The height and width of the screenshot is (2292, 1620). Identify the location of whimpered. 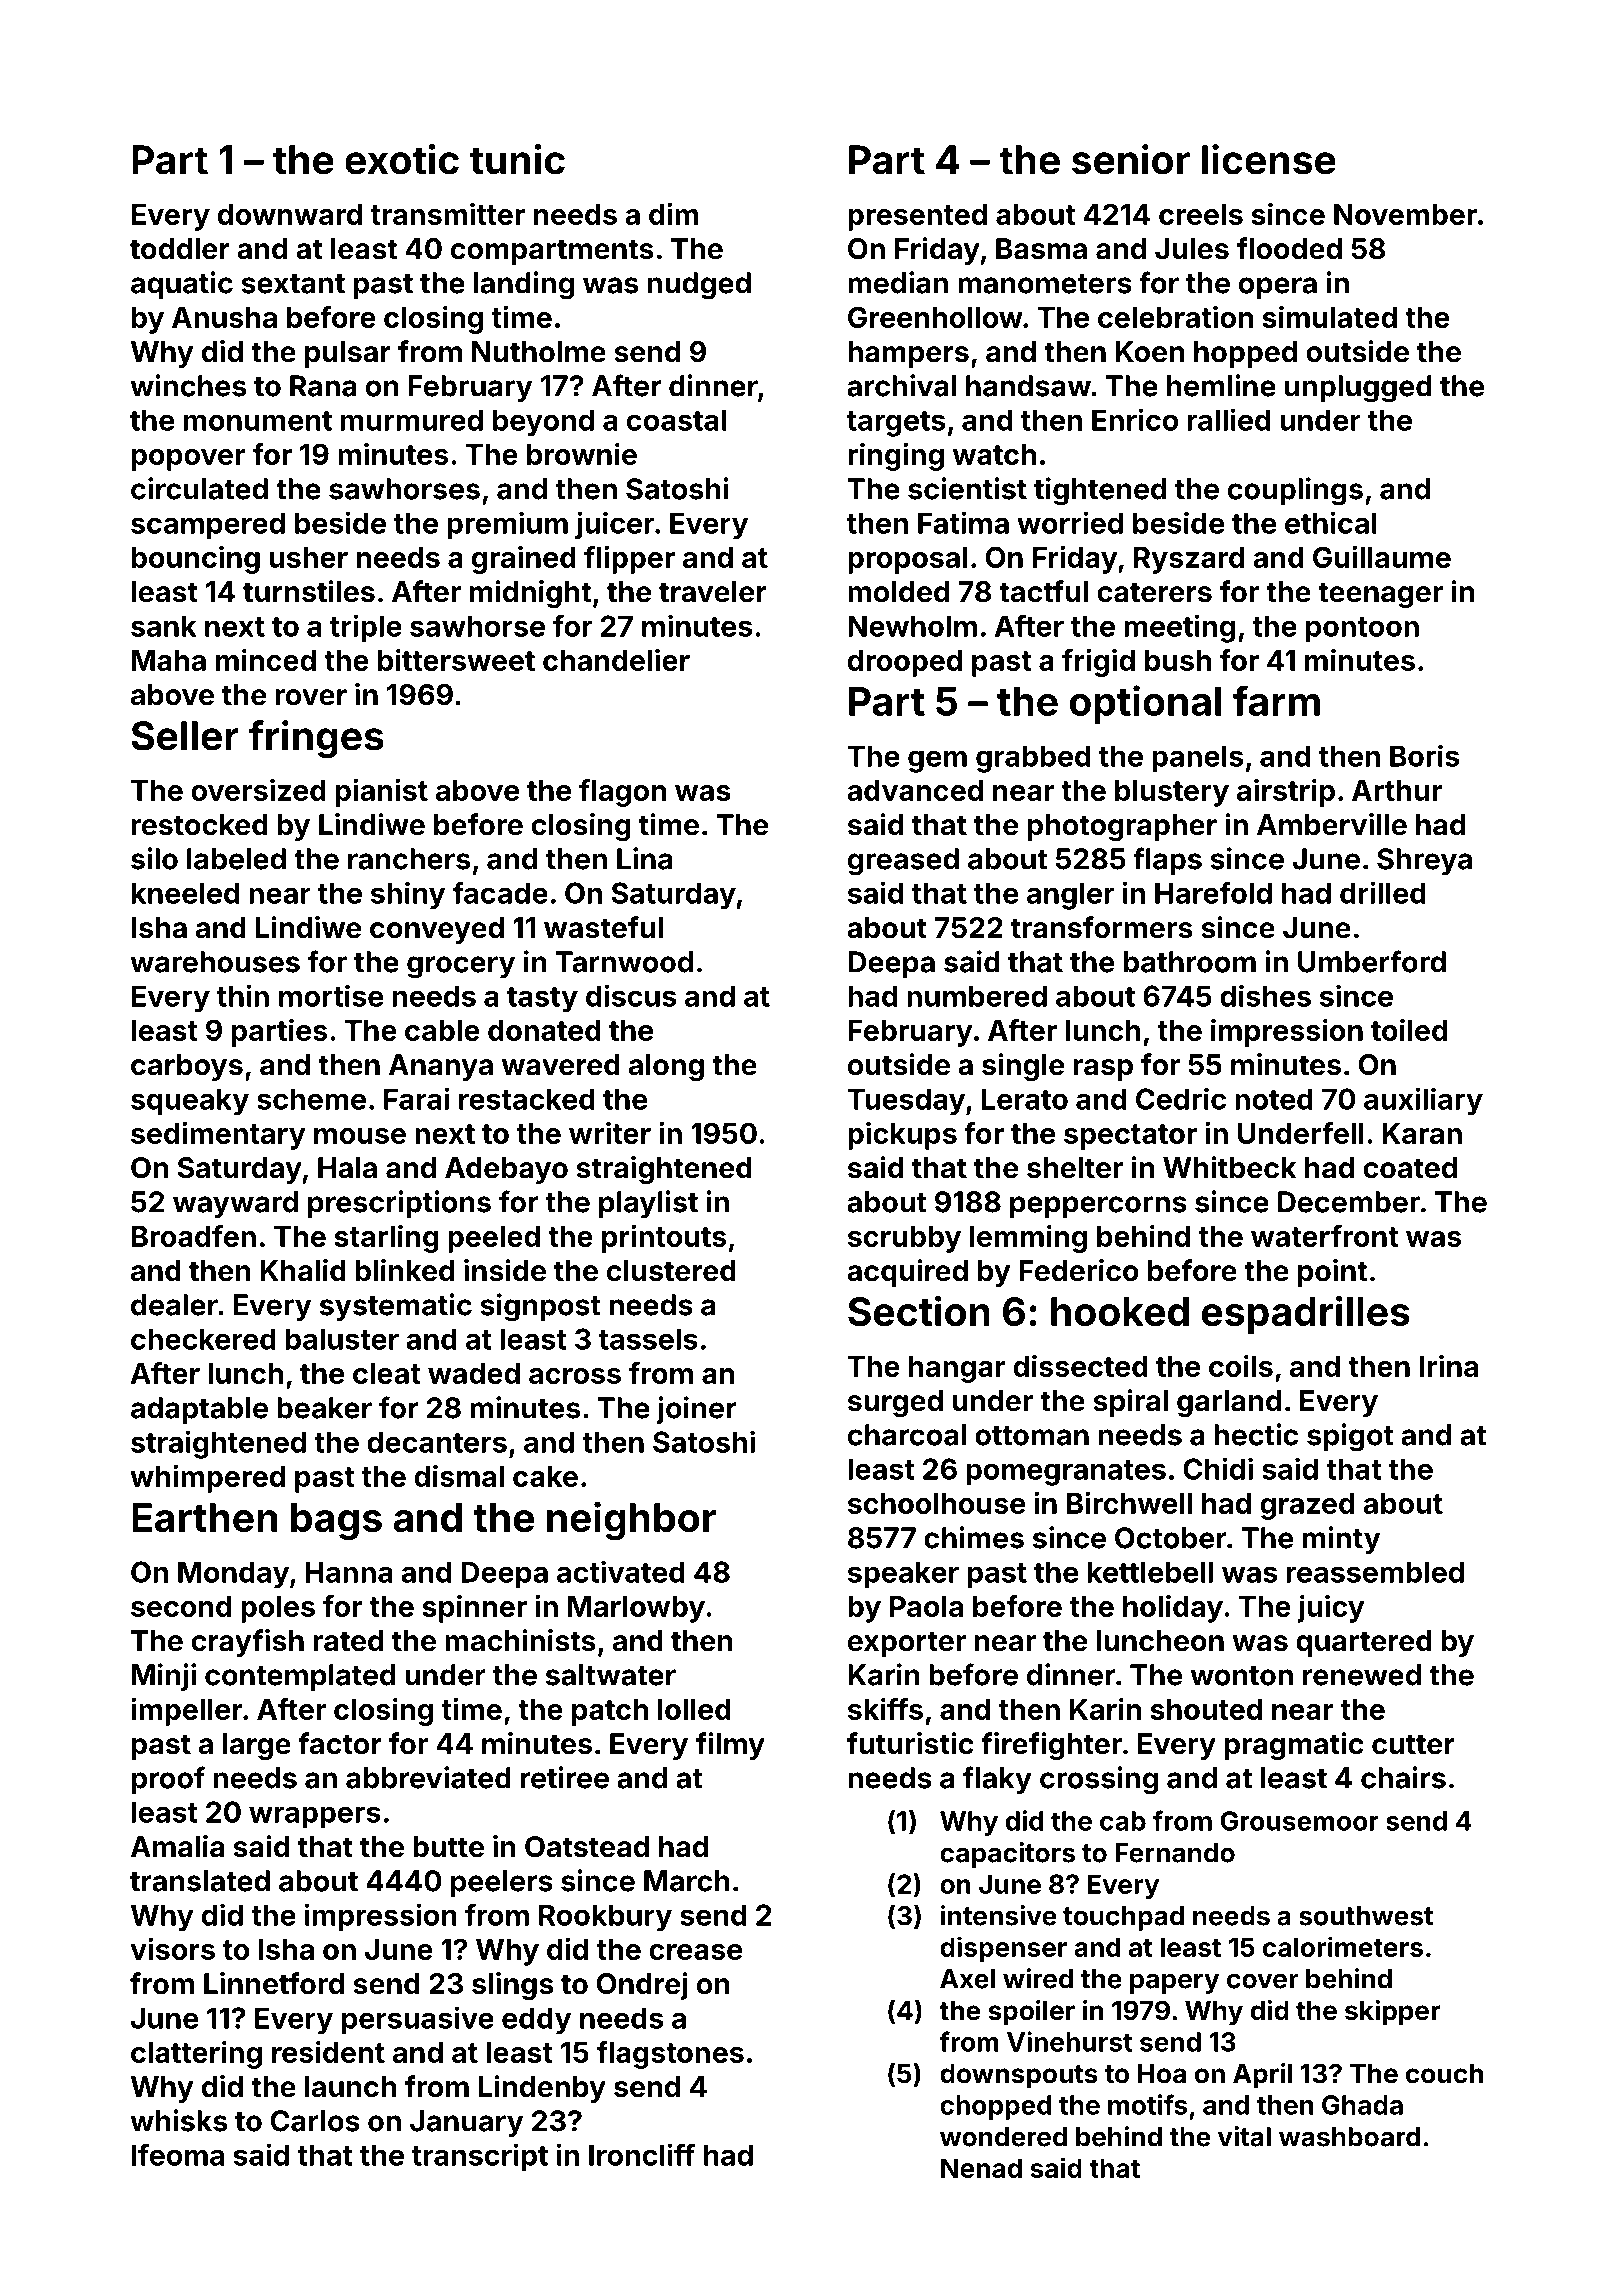
(207, 1479).
